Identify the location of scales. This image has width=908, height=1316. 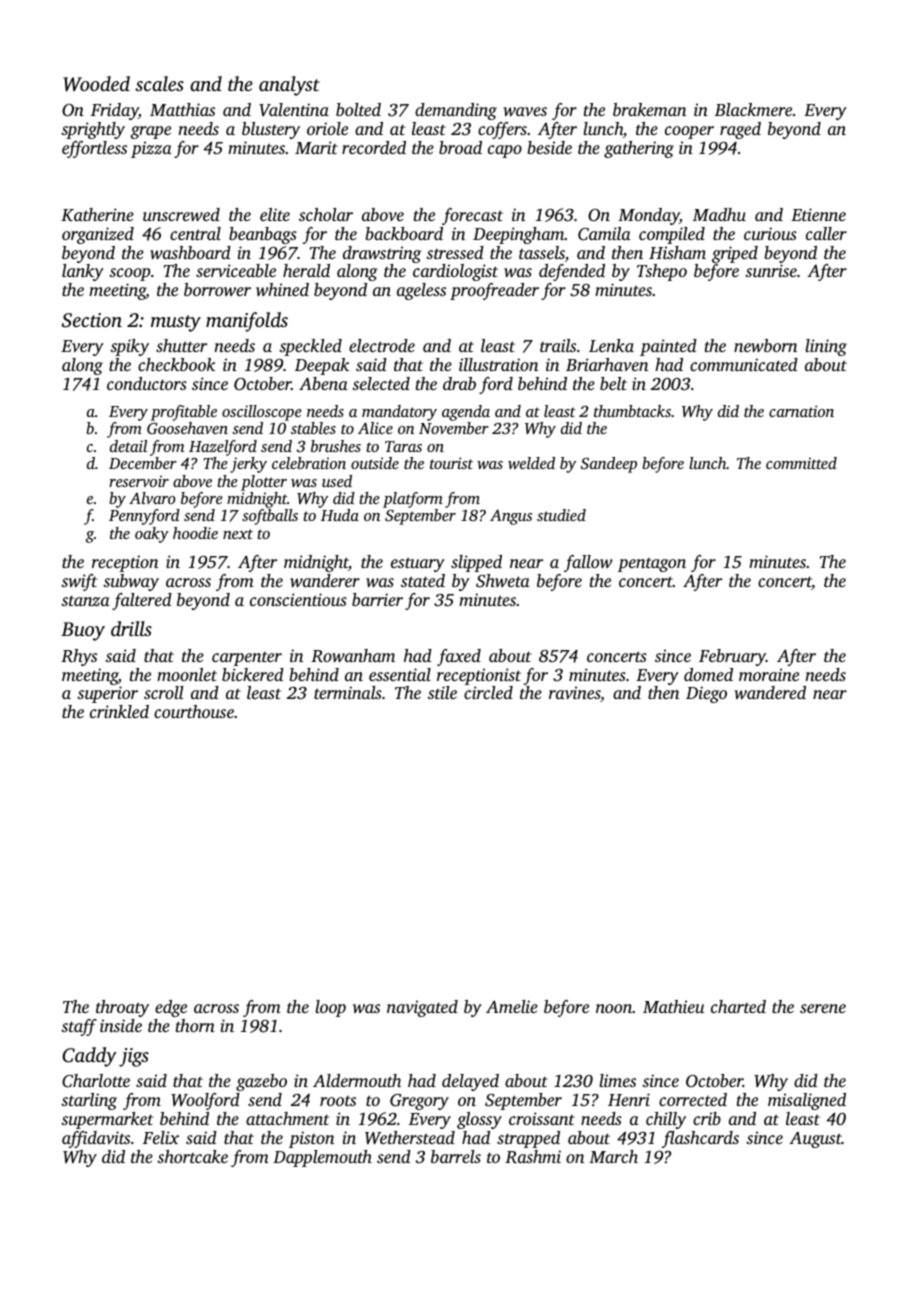
(159, 83).
